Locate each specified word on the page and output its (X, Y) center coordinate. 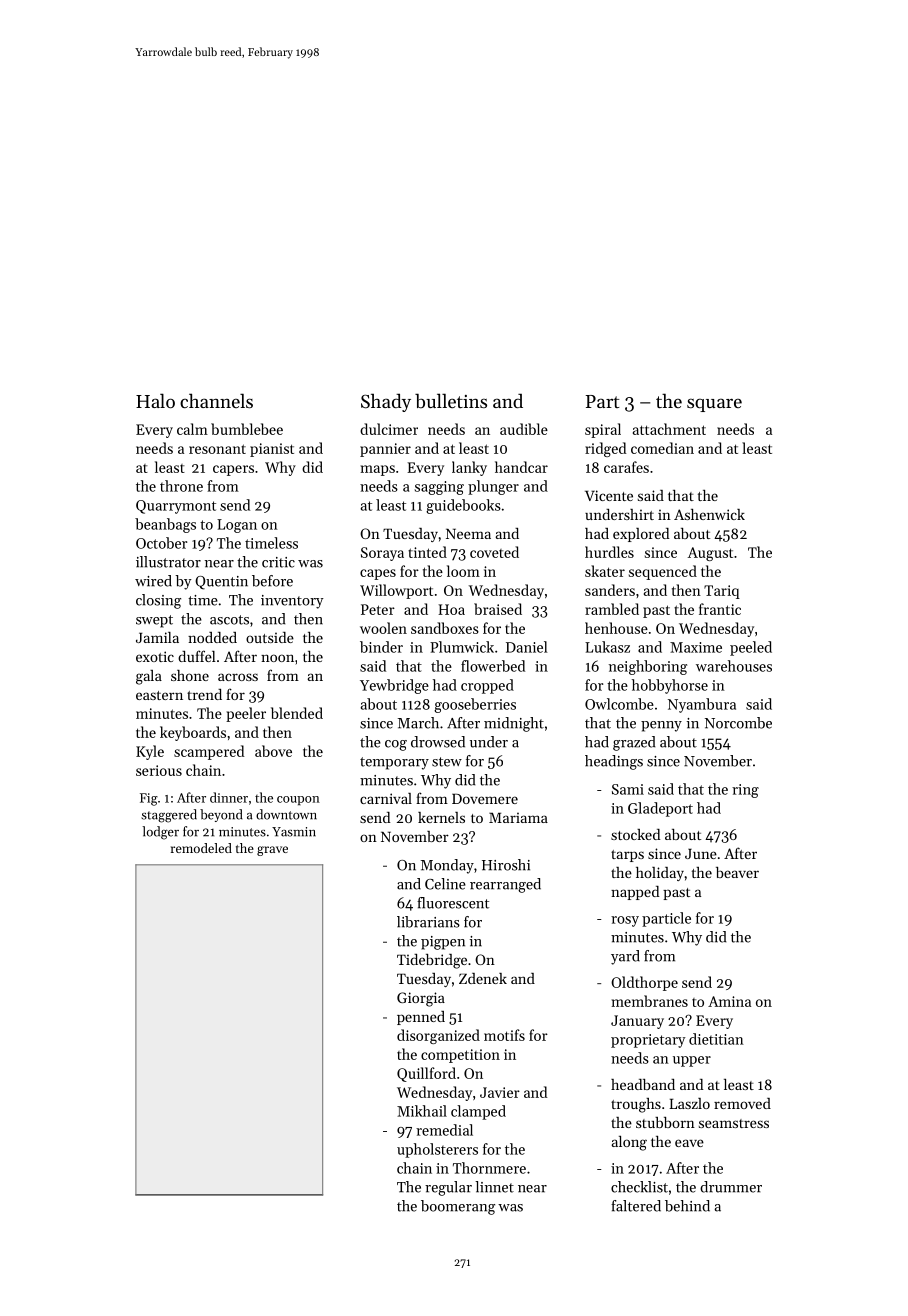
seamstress (734, 1123)
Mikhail (422, 1111)
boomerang (458, 1207)
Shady (386, 402)
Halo (155, 400)
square (714, 405)
